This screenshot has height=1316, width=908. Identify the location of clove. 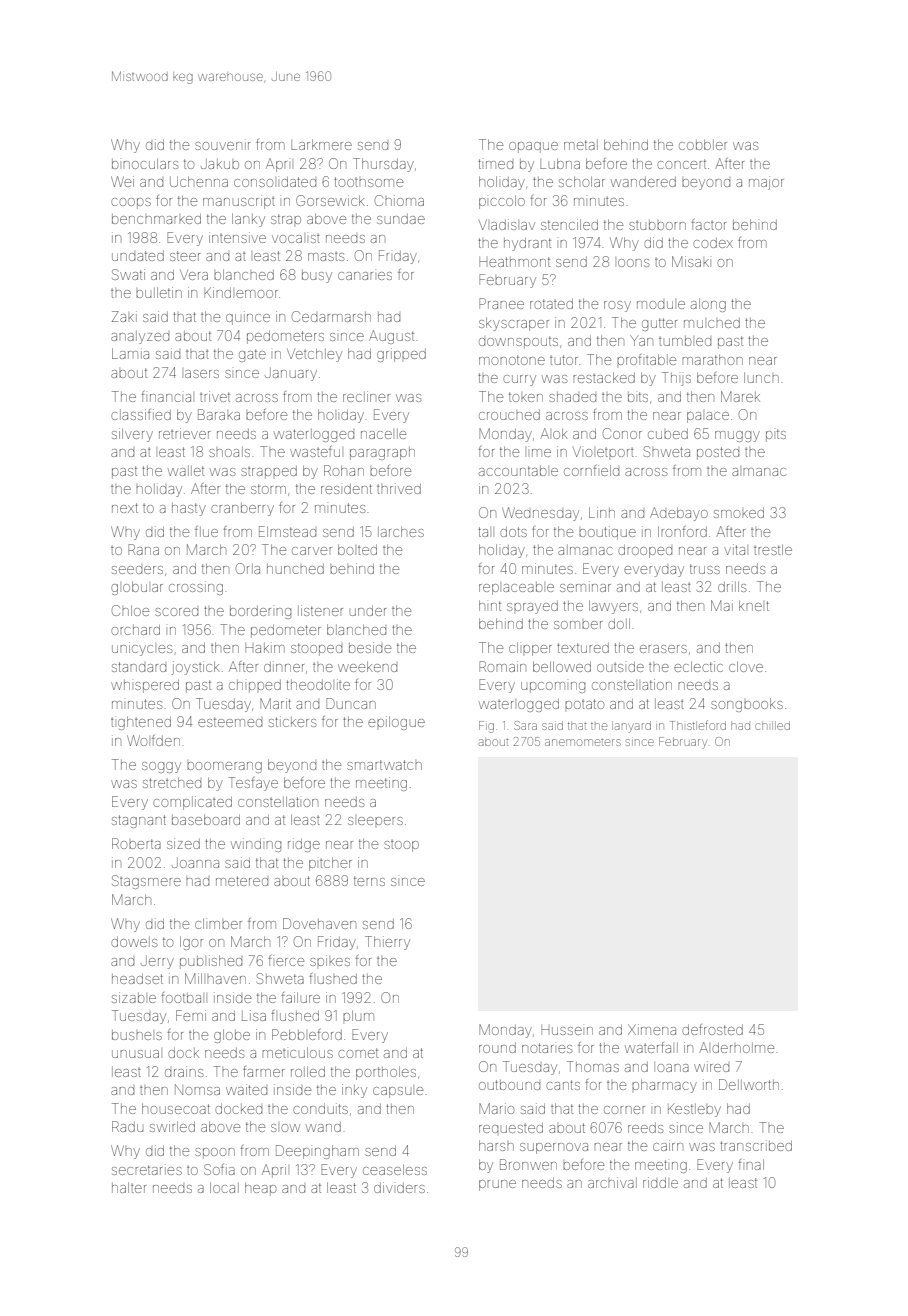
(746, 666).
